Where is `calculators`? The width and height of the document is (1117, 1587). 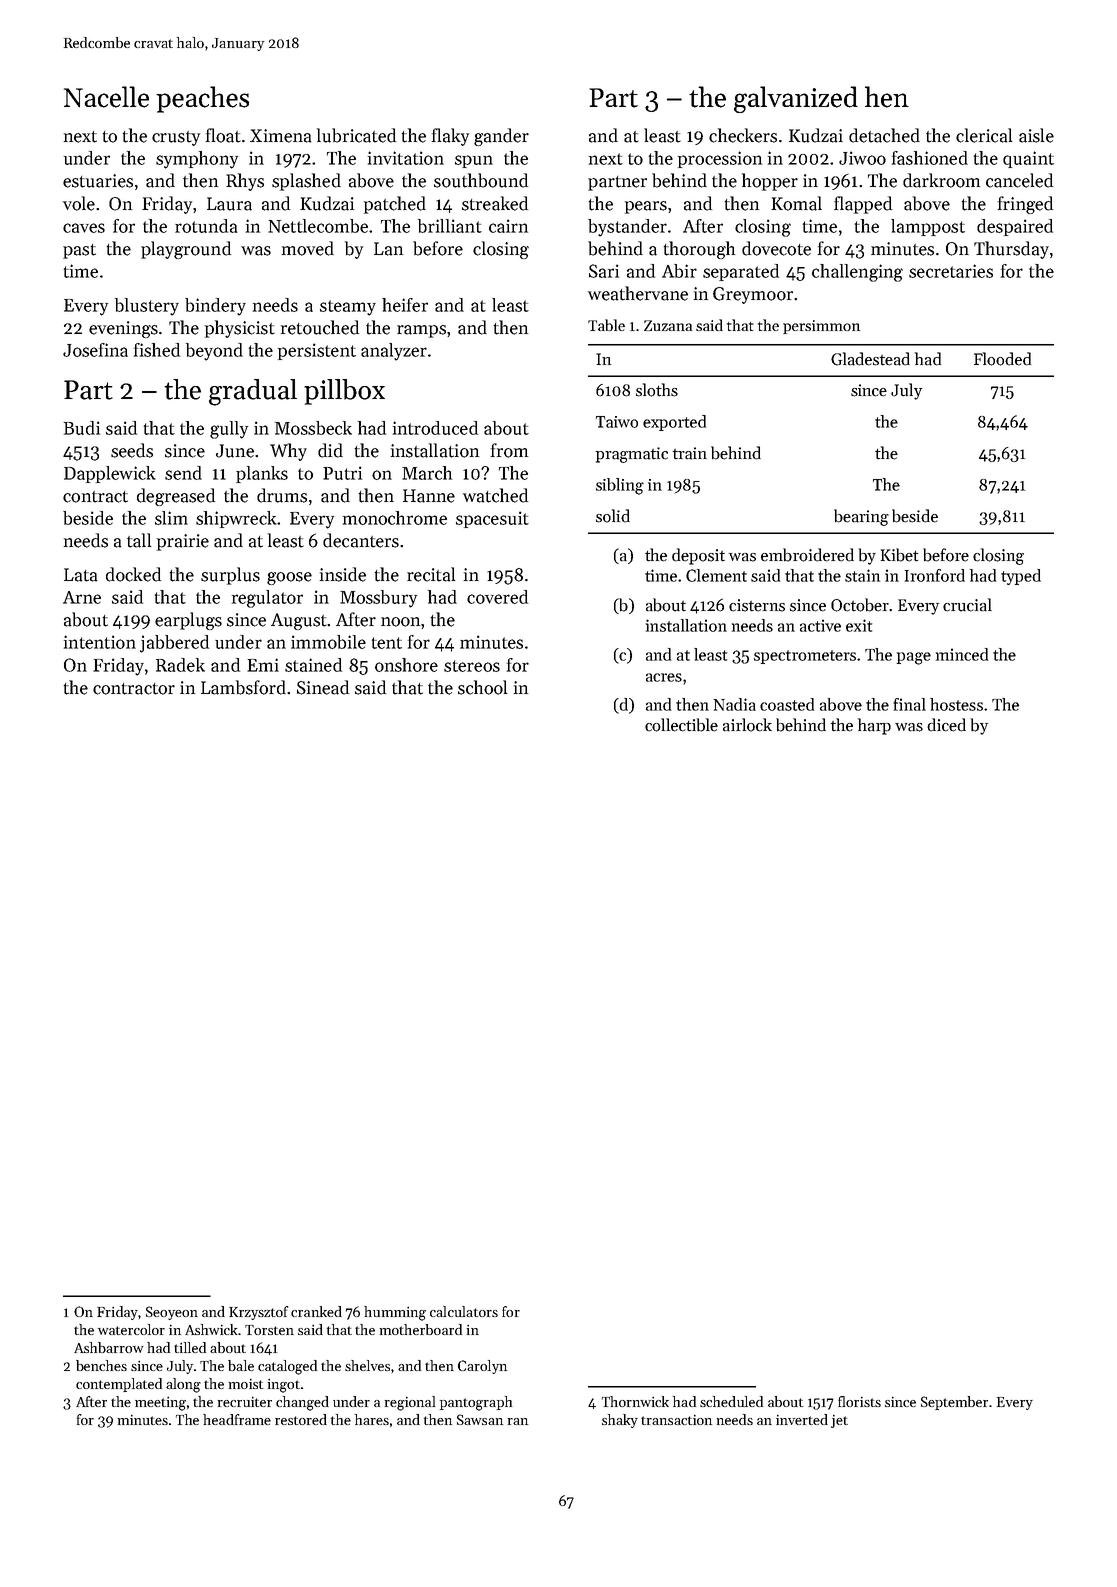
calculators is located at coordinates (464, 1311).
